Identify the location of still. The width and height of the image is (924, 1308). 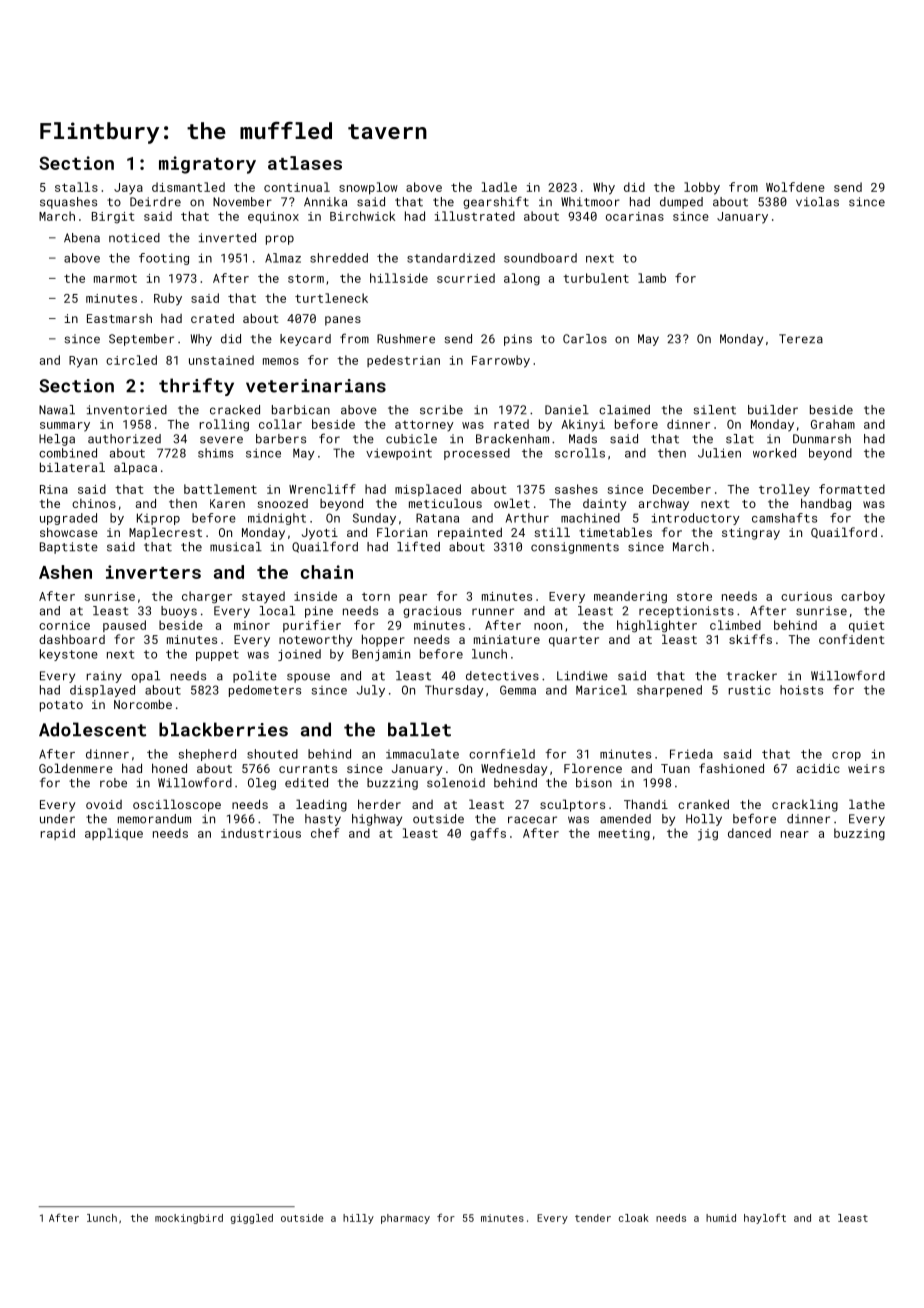
(552, 532).
